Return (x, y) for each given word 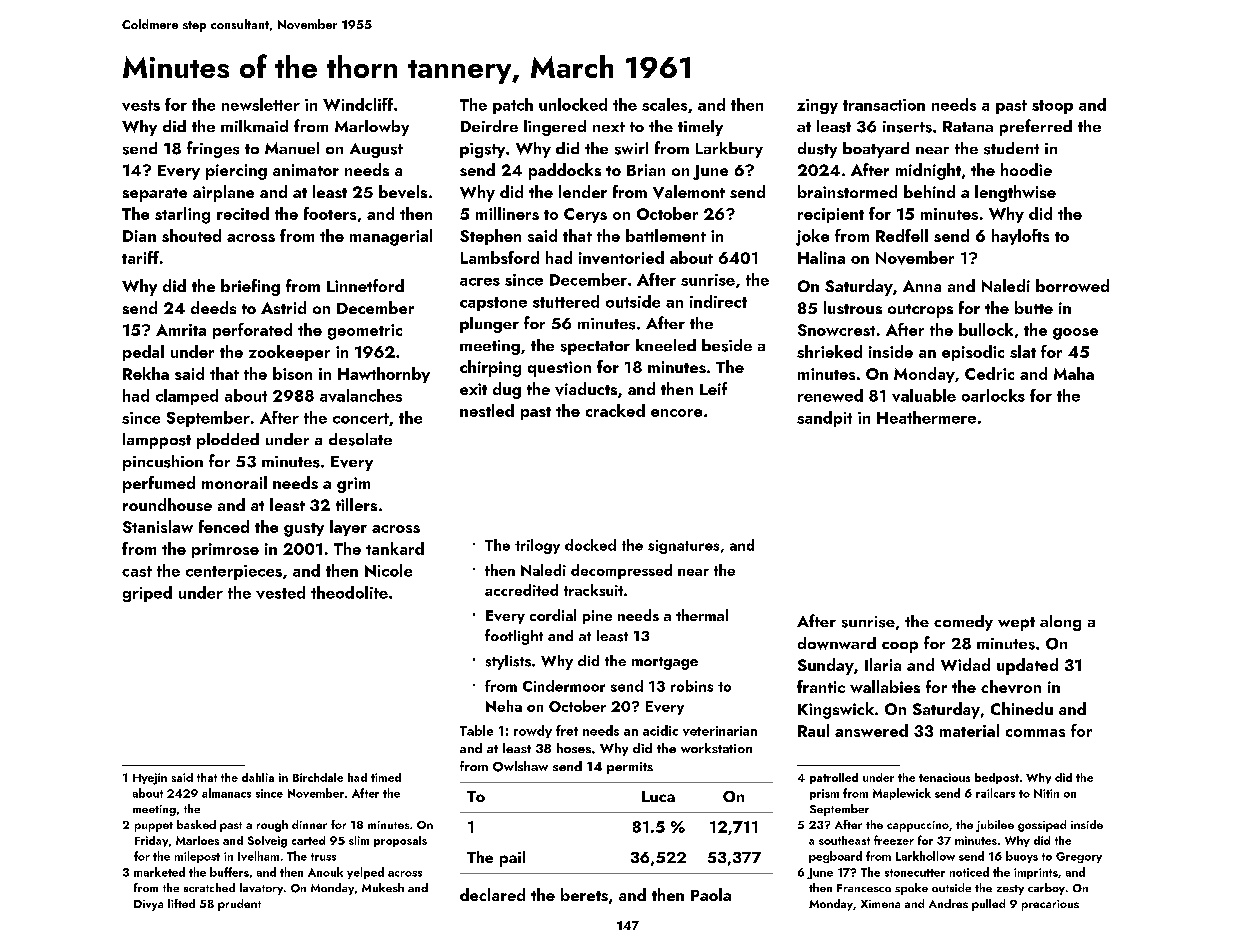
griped (147, 594)
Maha (1074, 373)
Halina (821, 257)
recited (243, 213)
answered (871, 730)
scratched (209, 887)
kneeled (666, 345)
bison (292, 373)
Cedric (989, 373)
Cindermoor (564, 686)
